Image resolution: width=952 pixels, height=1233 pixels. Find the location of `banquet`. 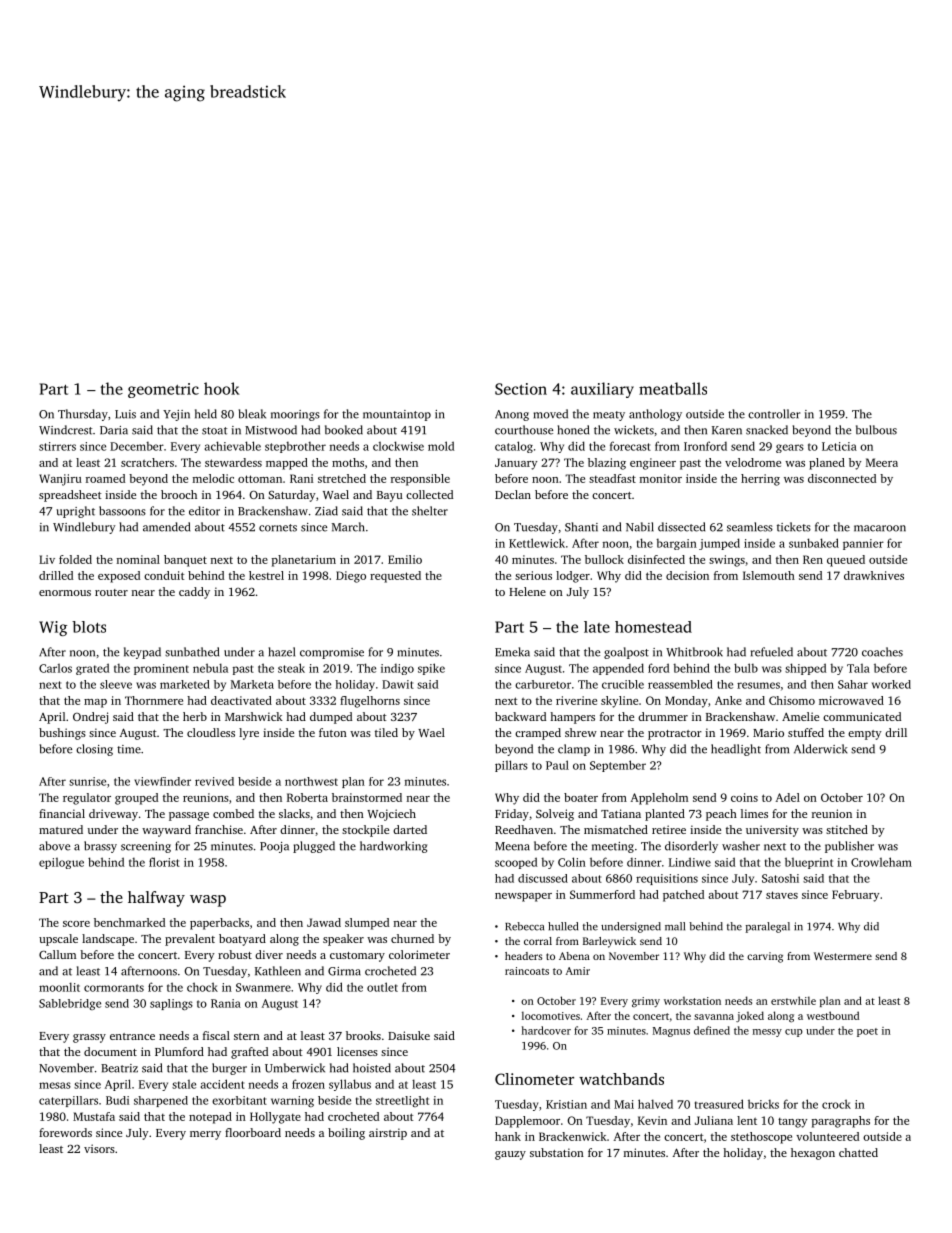

banquet is located at coordinates (185, 561).
